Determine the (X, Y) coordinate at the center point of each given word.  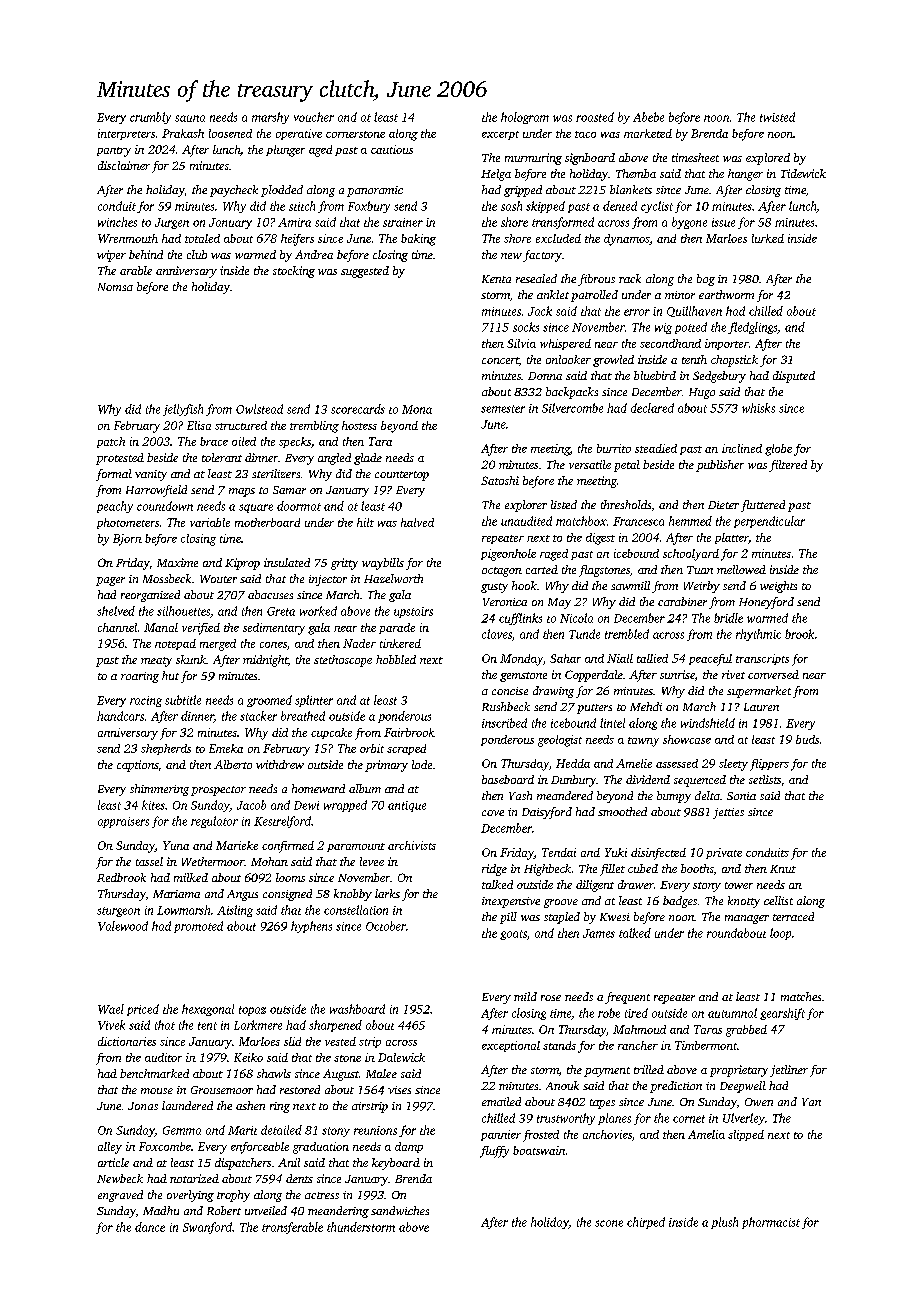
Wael (111, 1009)
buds (807, 739)
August (341, 1075)
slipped (746, 1135)
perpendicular (769, 522)
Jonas (143, 1106)
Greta (281, 611)
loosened (230, 133)
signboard (590, 159)
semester (503, 409)
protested (120, 459)
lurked (768, 238)
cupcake (331, 733)
